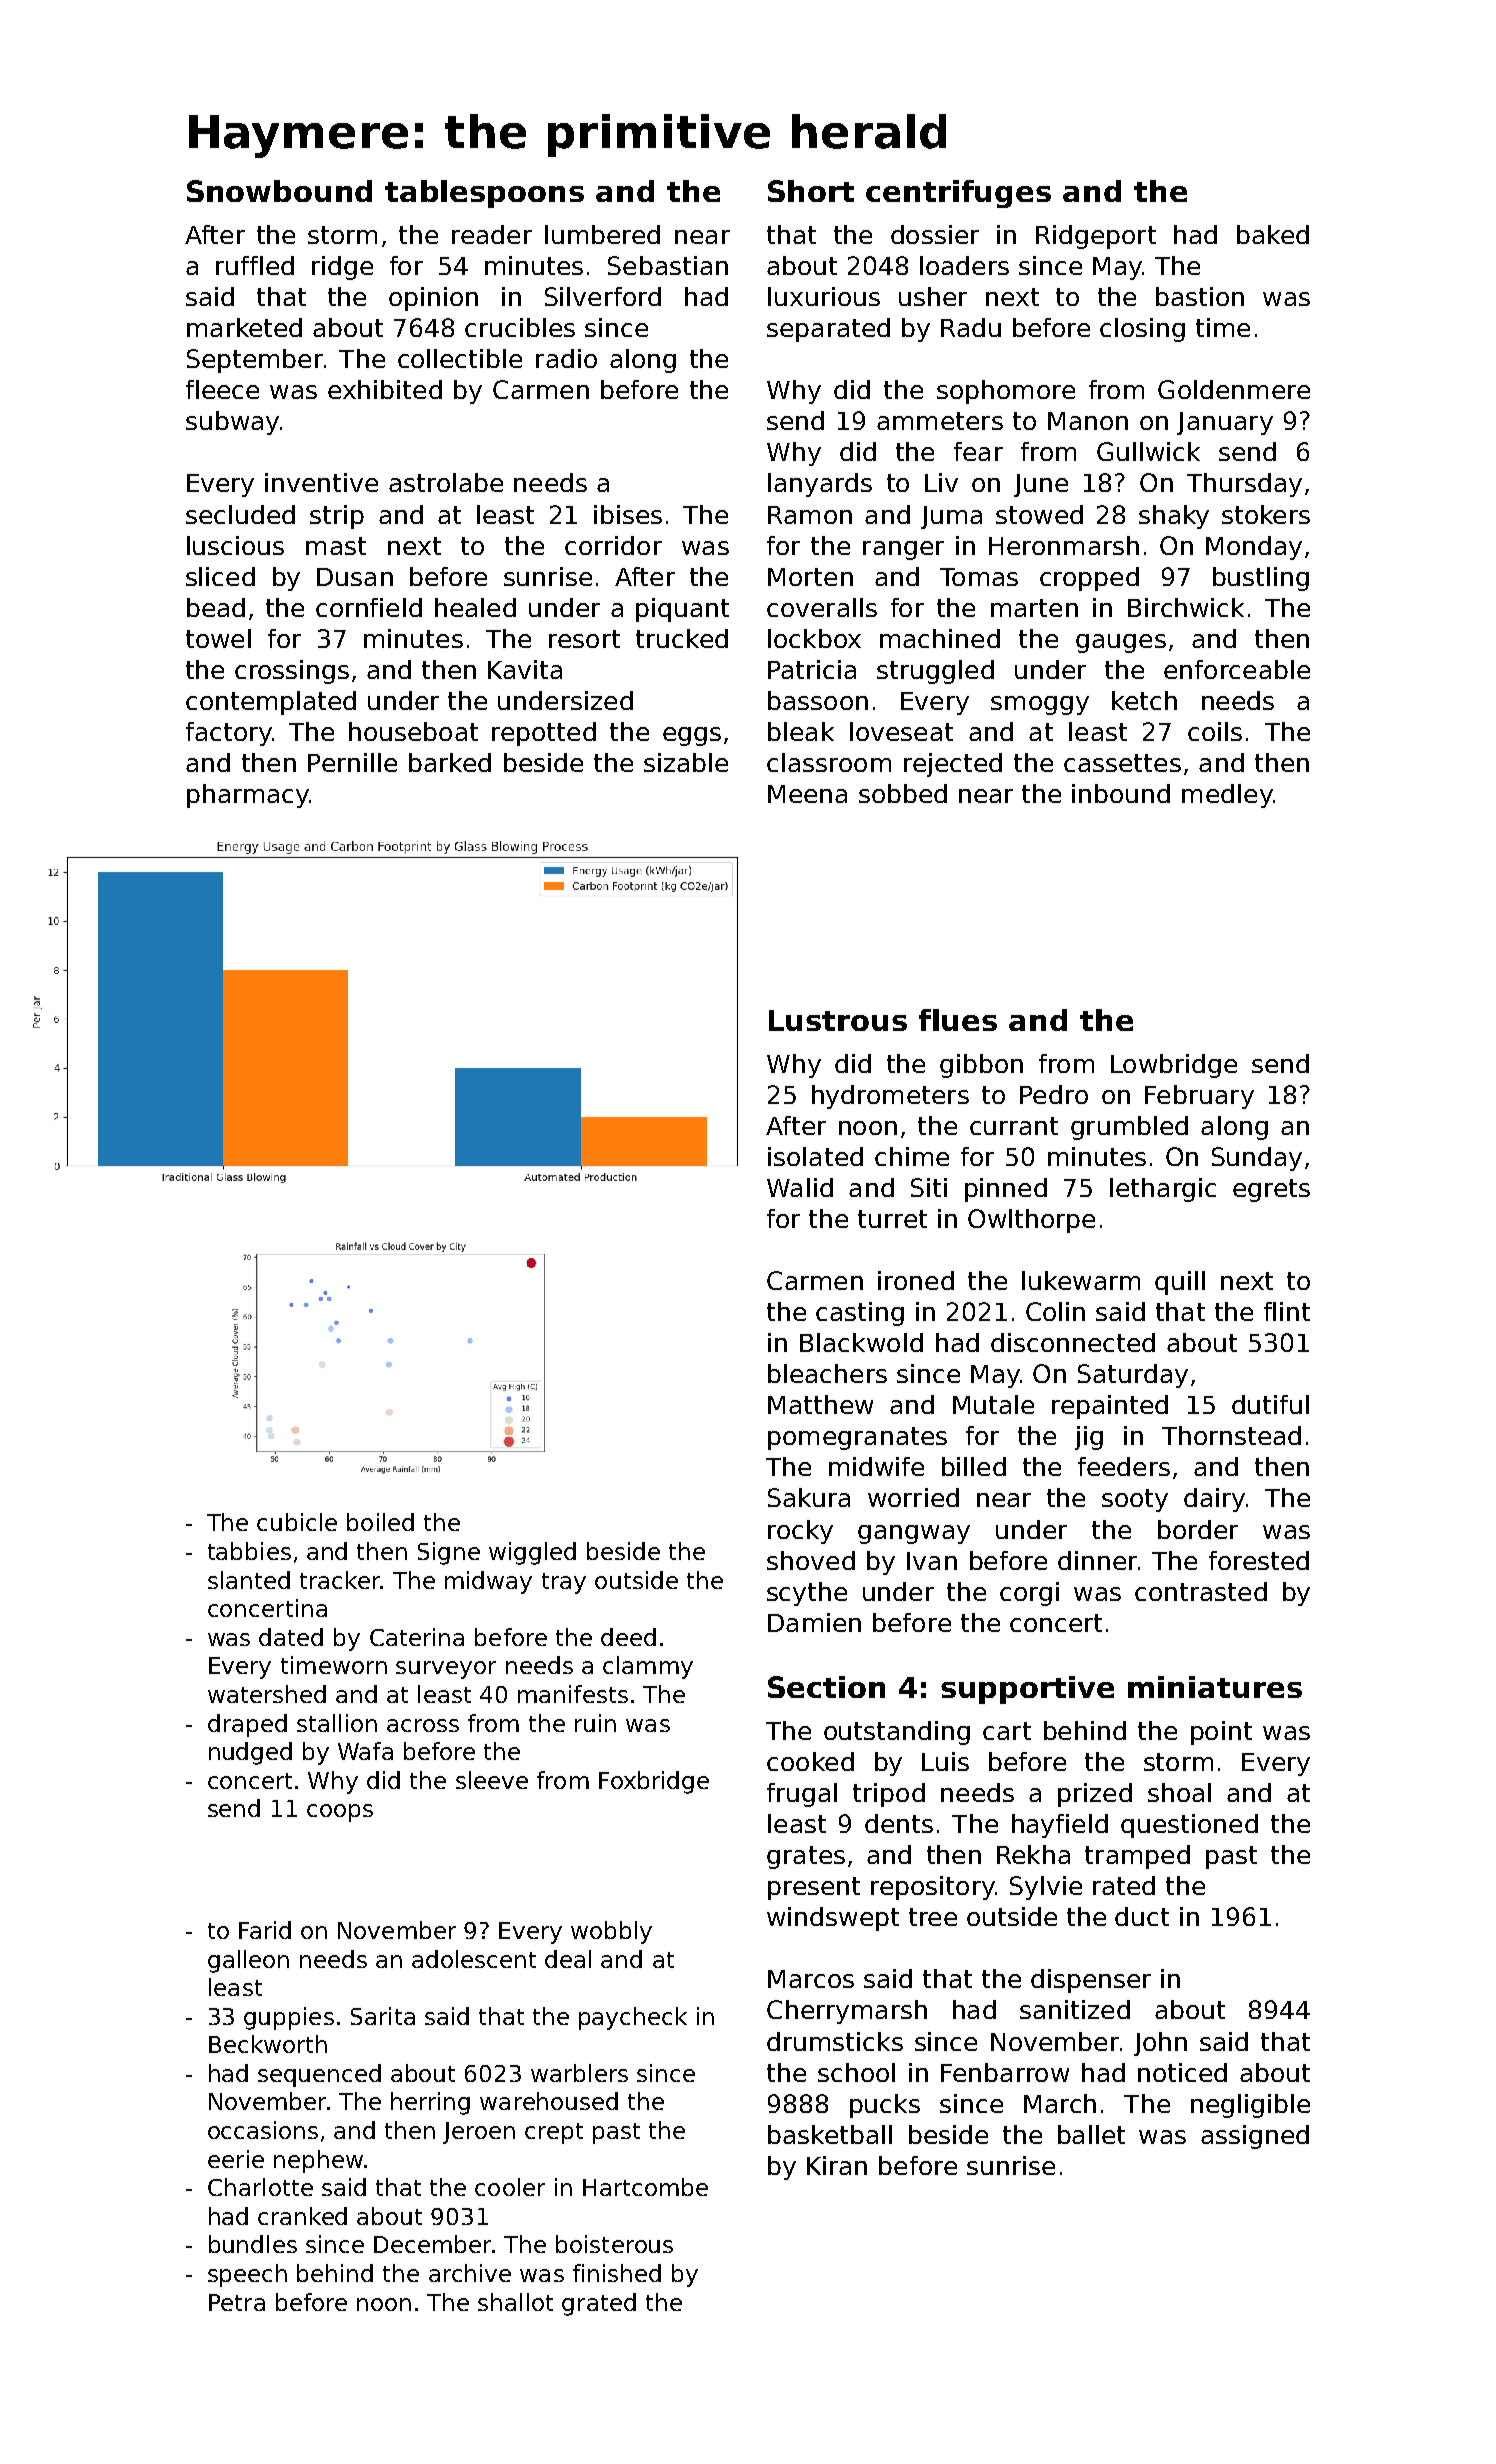 The width and height of the image is (1496, 2464). I want to click on Lustrous, so click(838, 1020).
